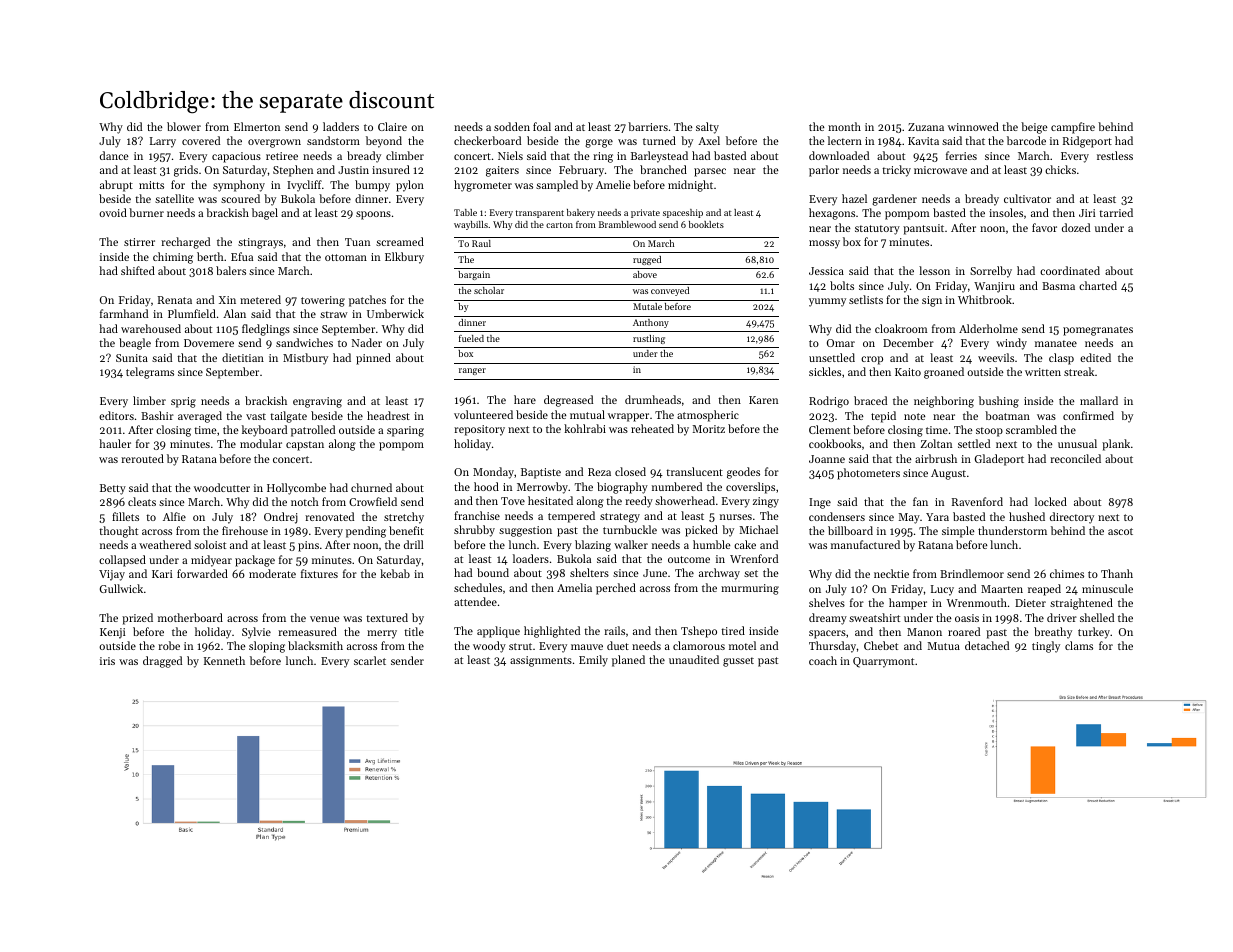 The width and height of the document is (1233, 952). What do you see at coordinates (593, 661) in the document?
I see `Emily` at bounding box center [593, 661].
